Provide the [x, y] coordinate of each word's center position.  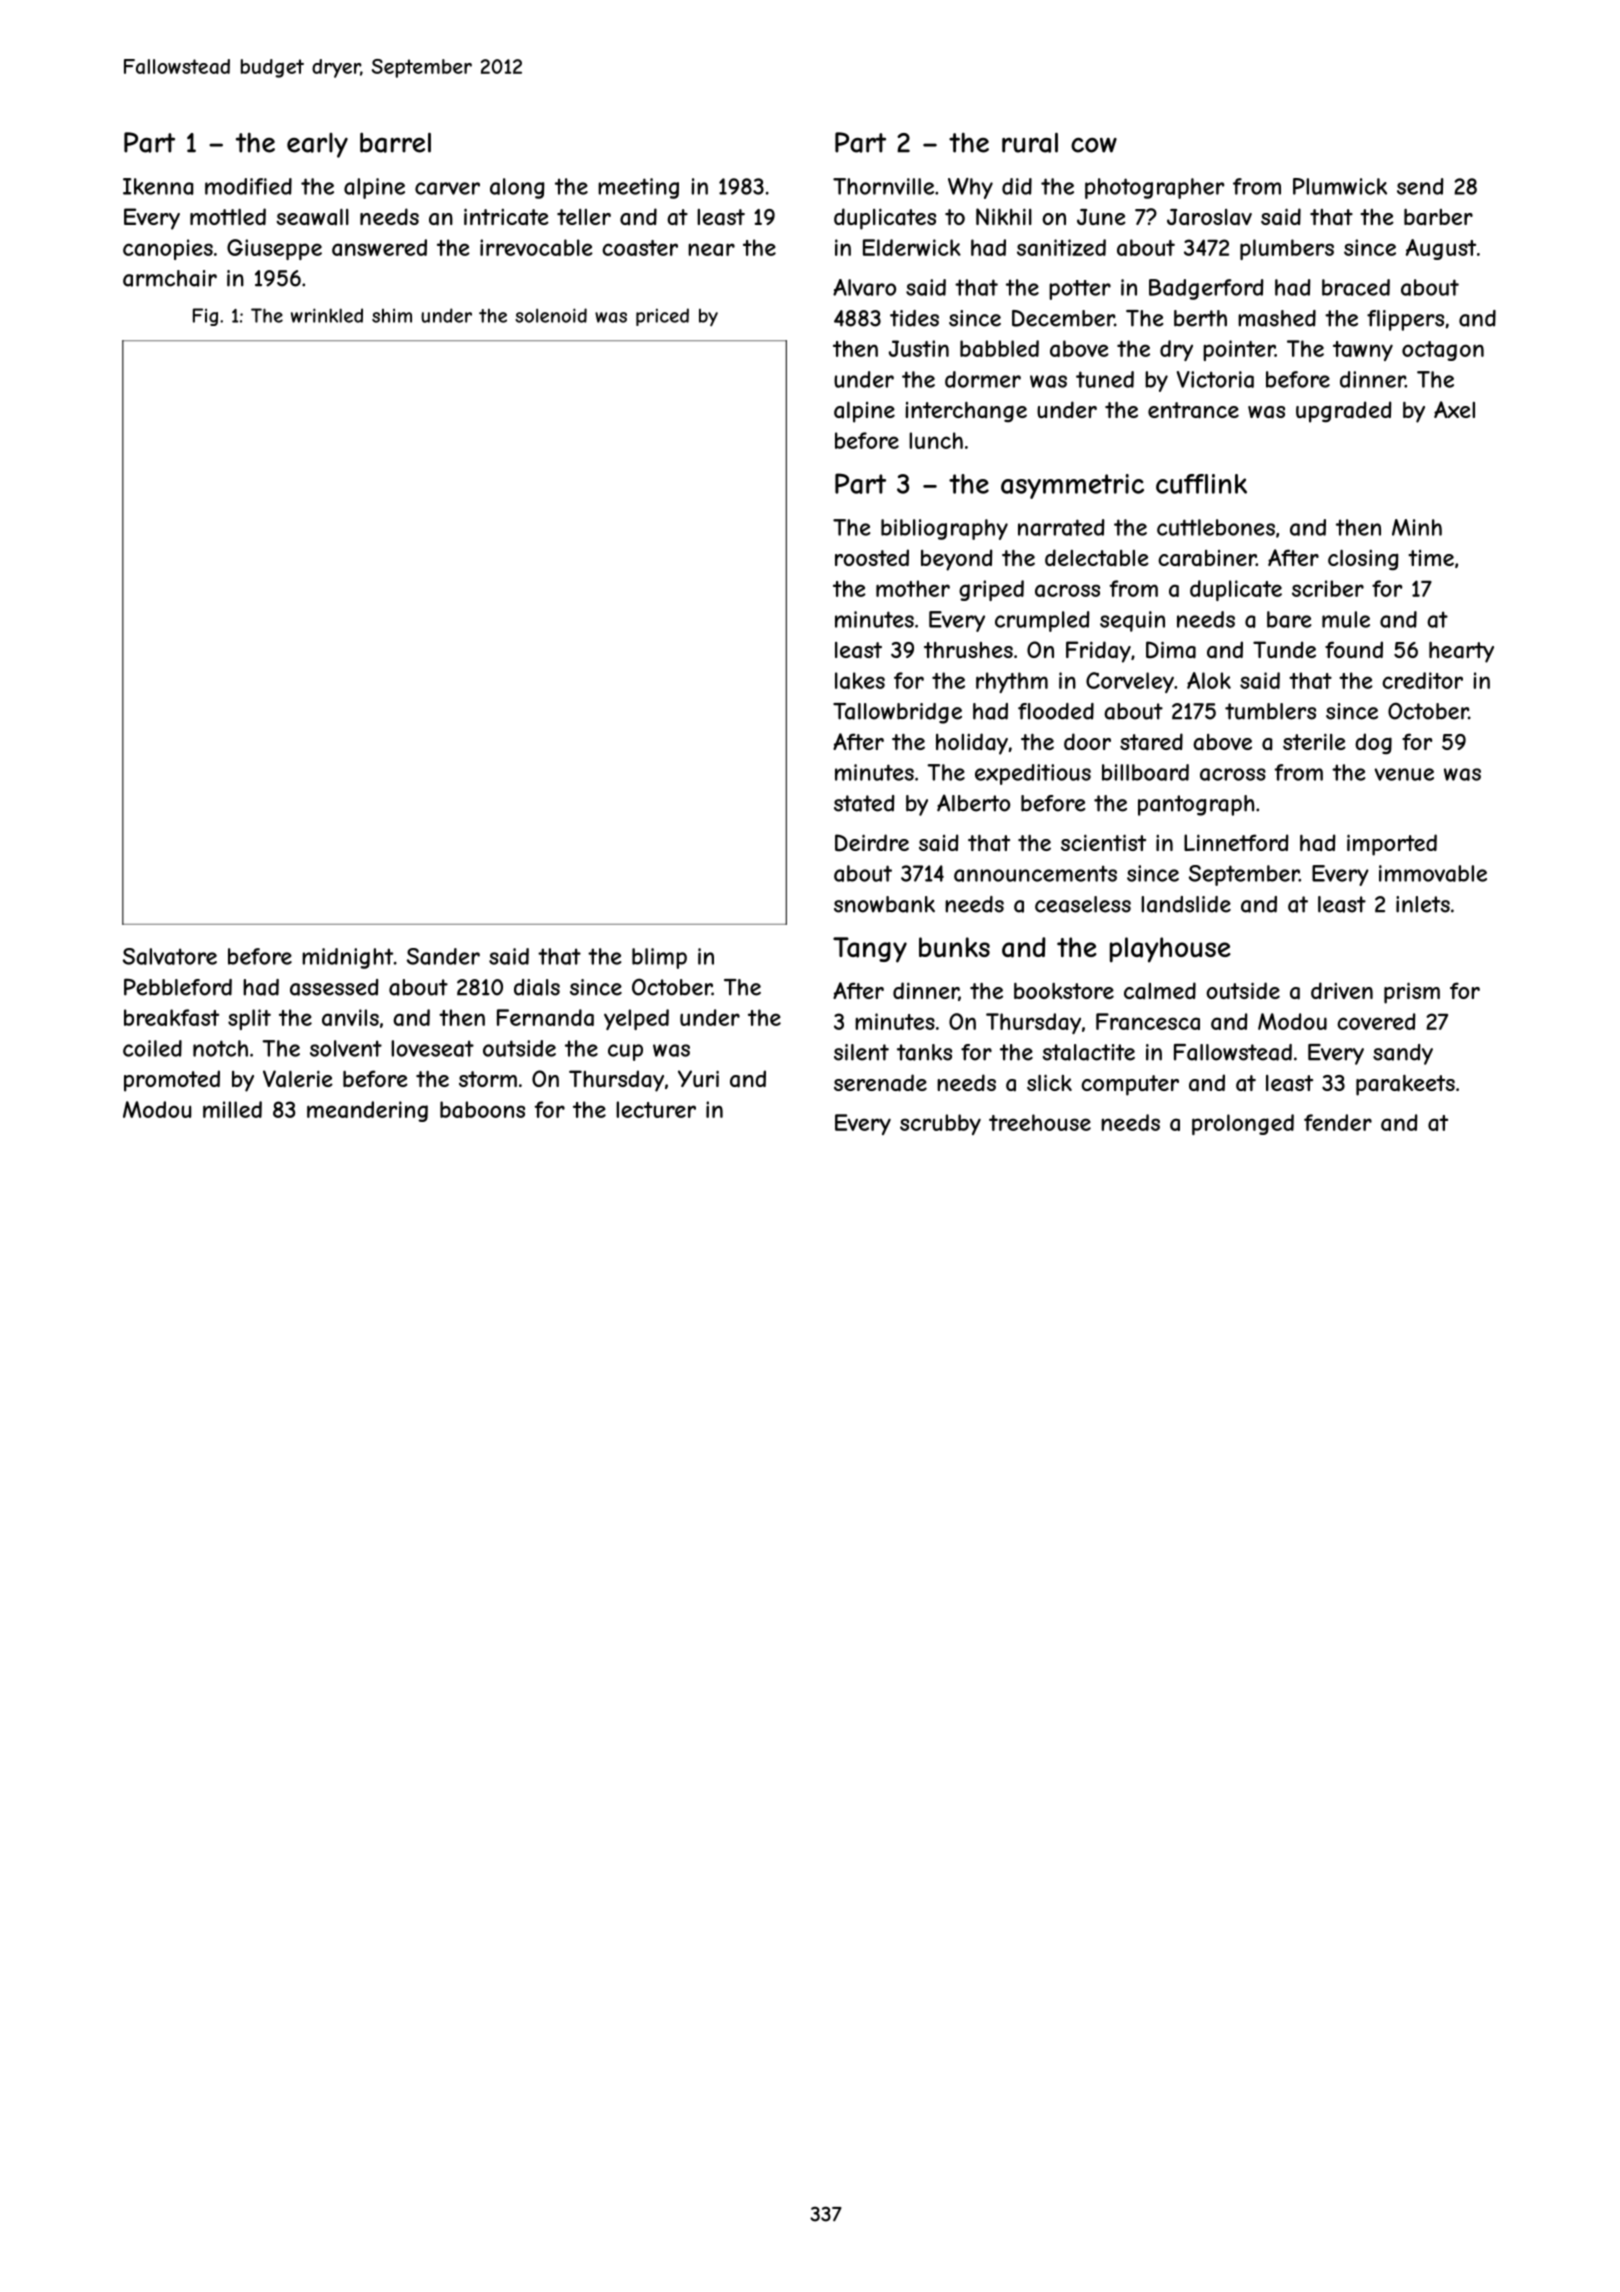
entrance [1193, 410]
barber [1438, 216]
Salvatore [170, 956]
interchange [966, 411]
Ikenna [158, 186]
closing [1363, 559]
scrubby [940, 1124]
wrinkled [327, 315]
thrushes [968, 650]
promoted [172, 1081]
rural [1030, 142]
